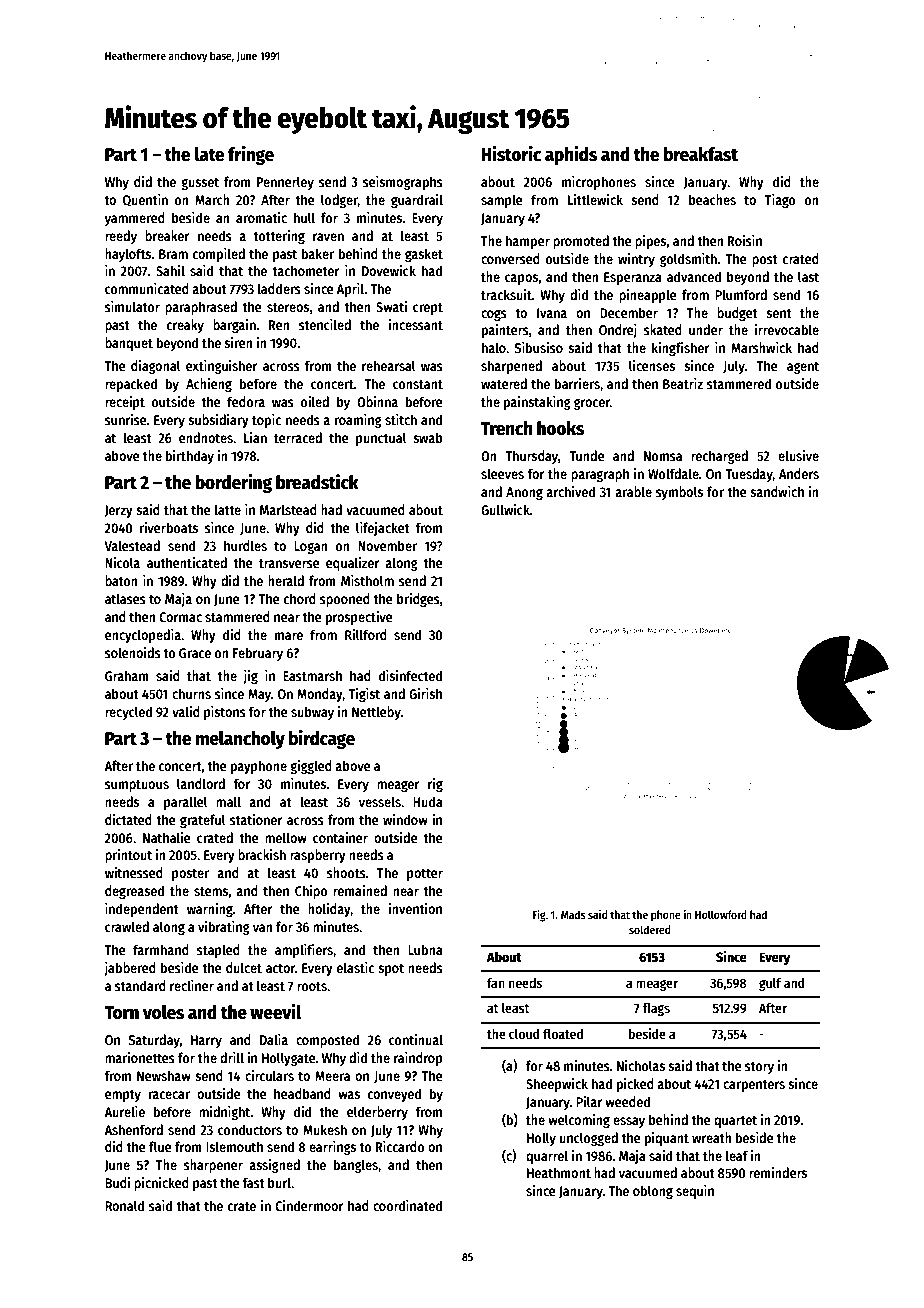  I want to click on Historic, so click(511, 154).
